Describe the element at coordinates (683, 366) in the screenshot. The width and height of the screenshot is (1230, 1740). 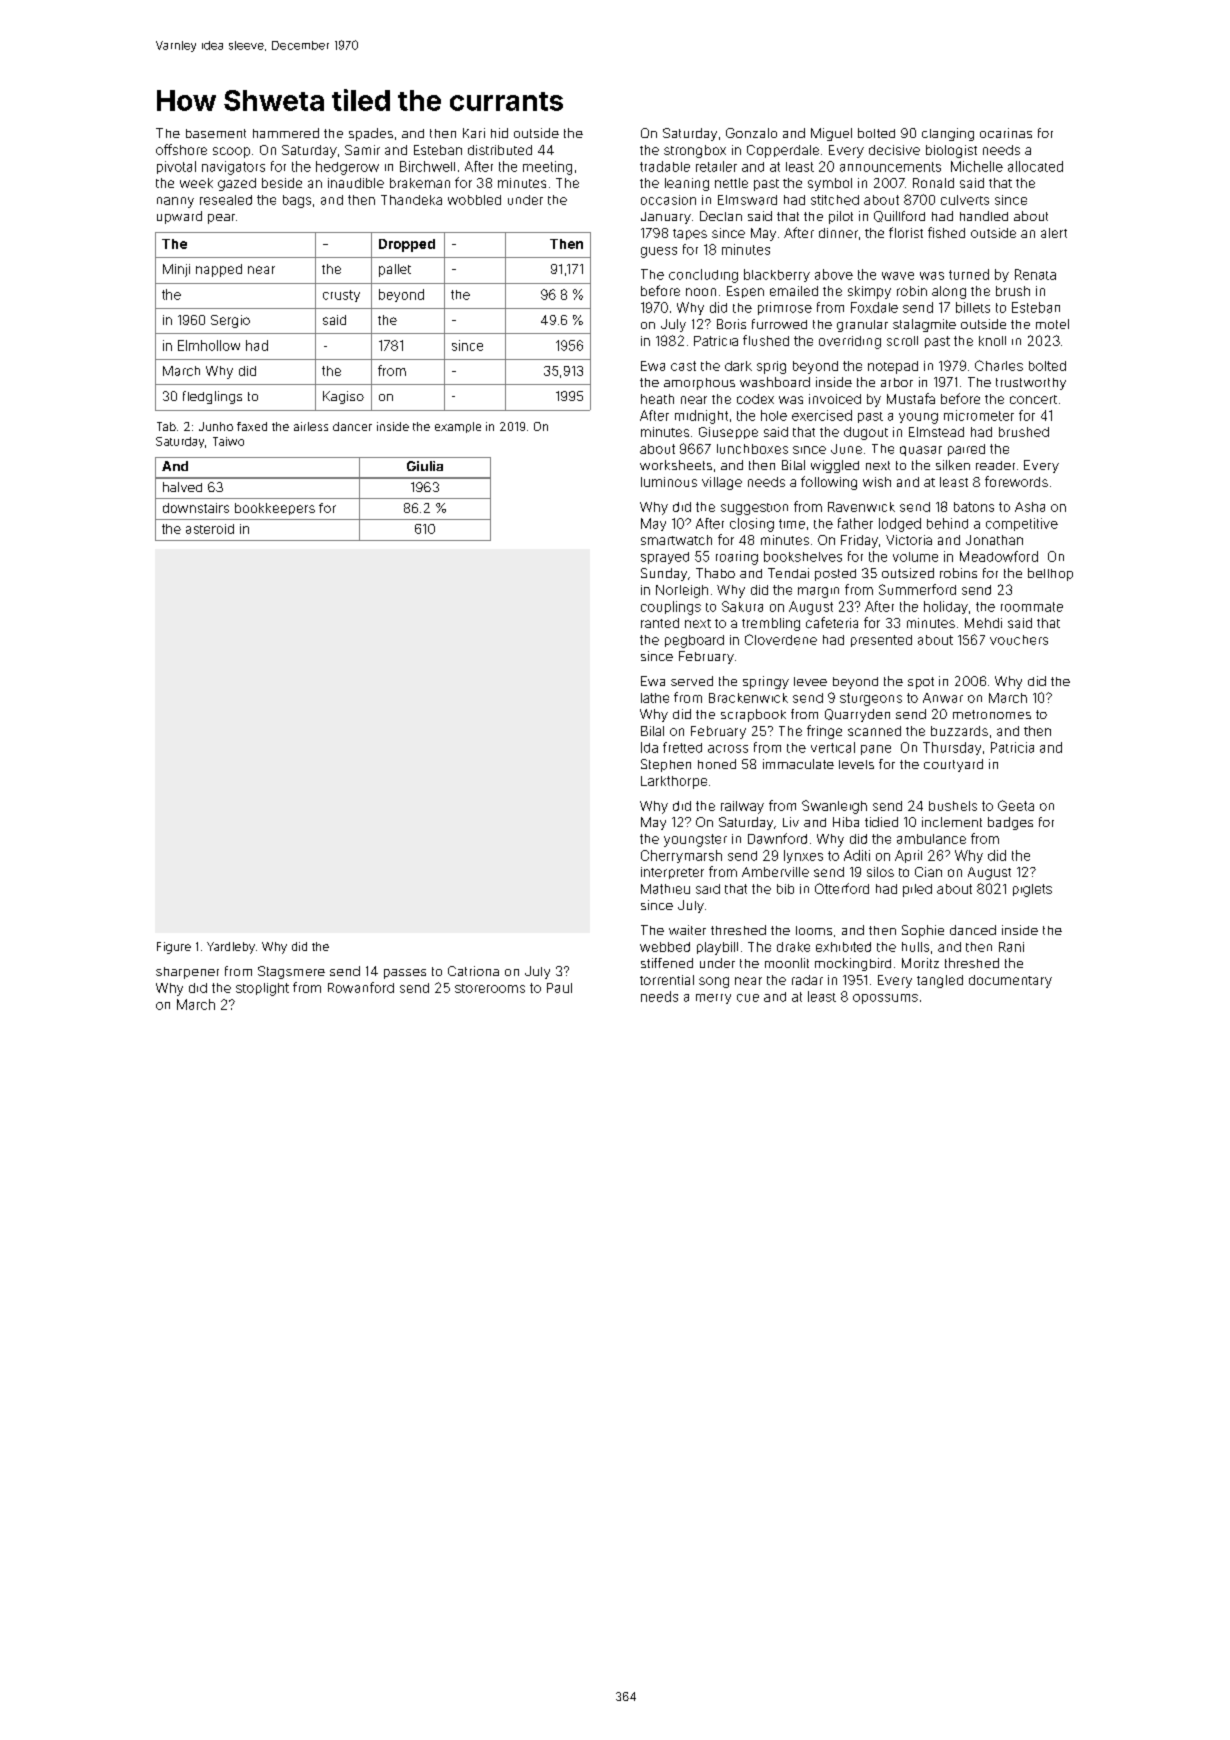
I see `cast` at that location.
